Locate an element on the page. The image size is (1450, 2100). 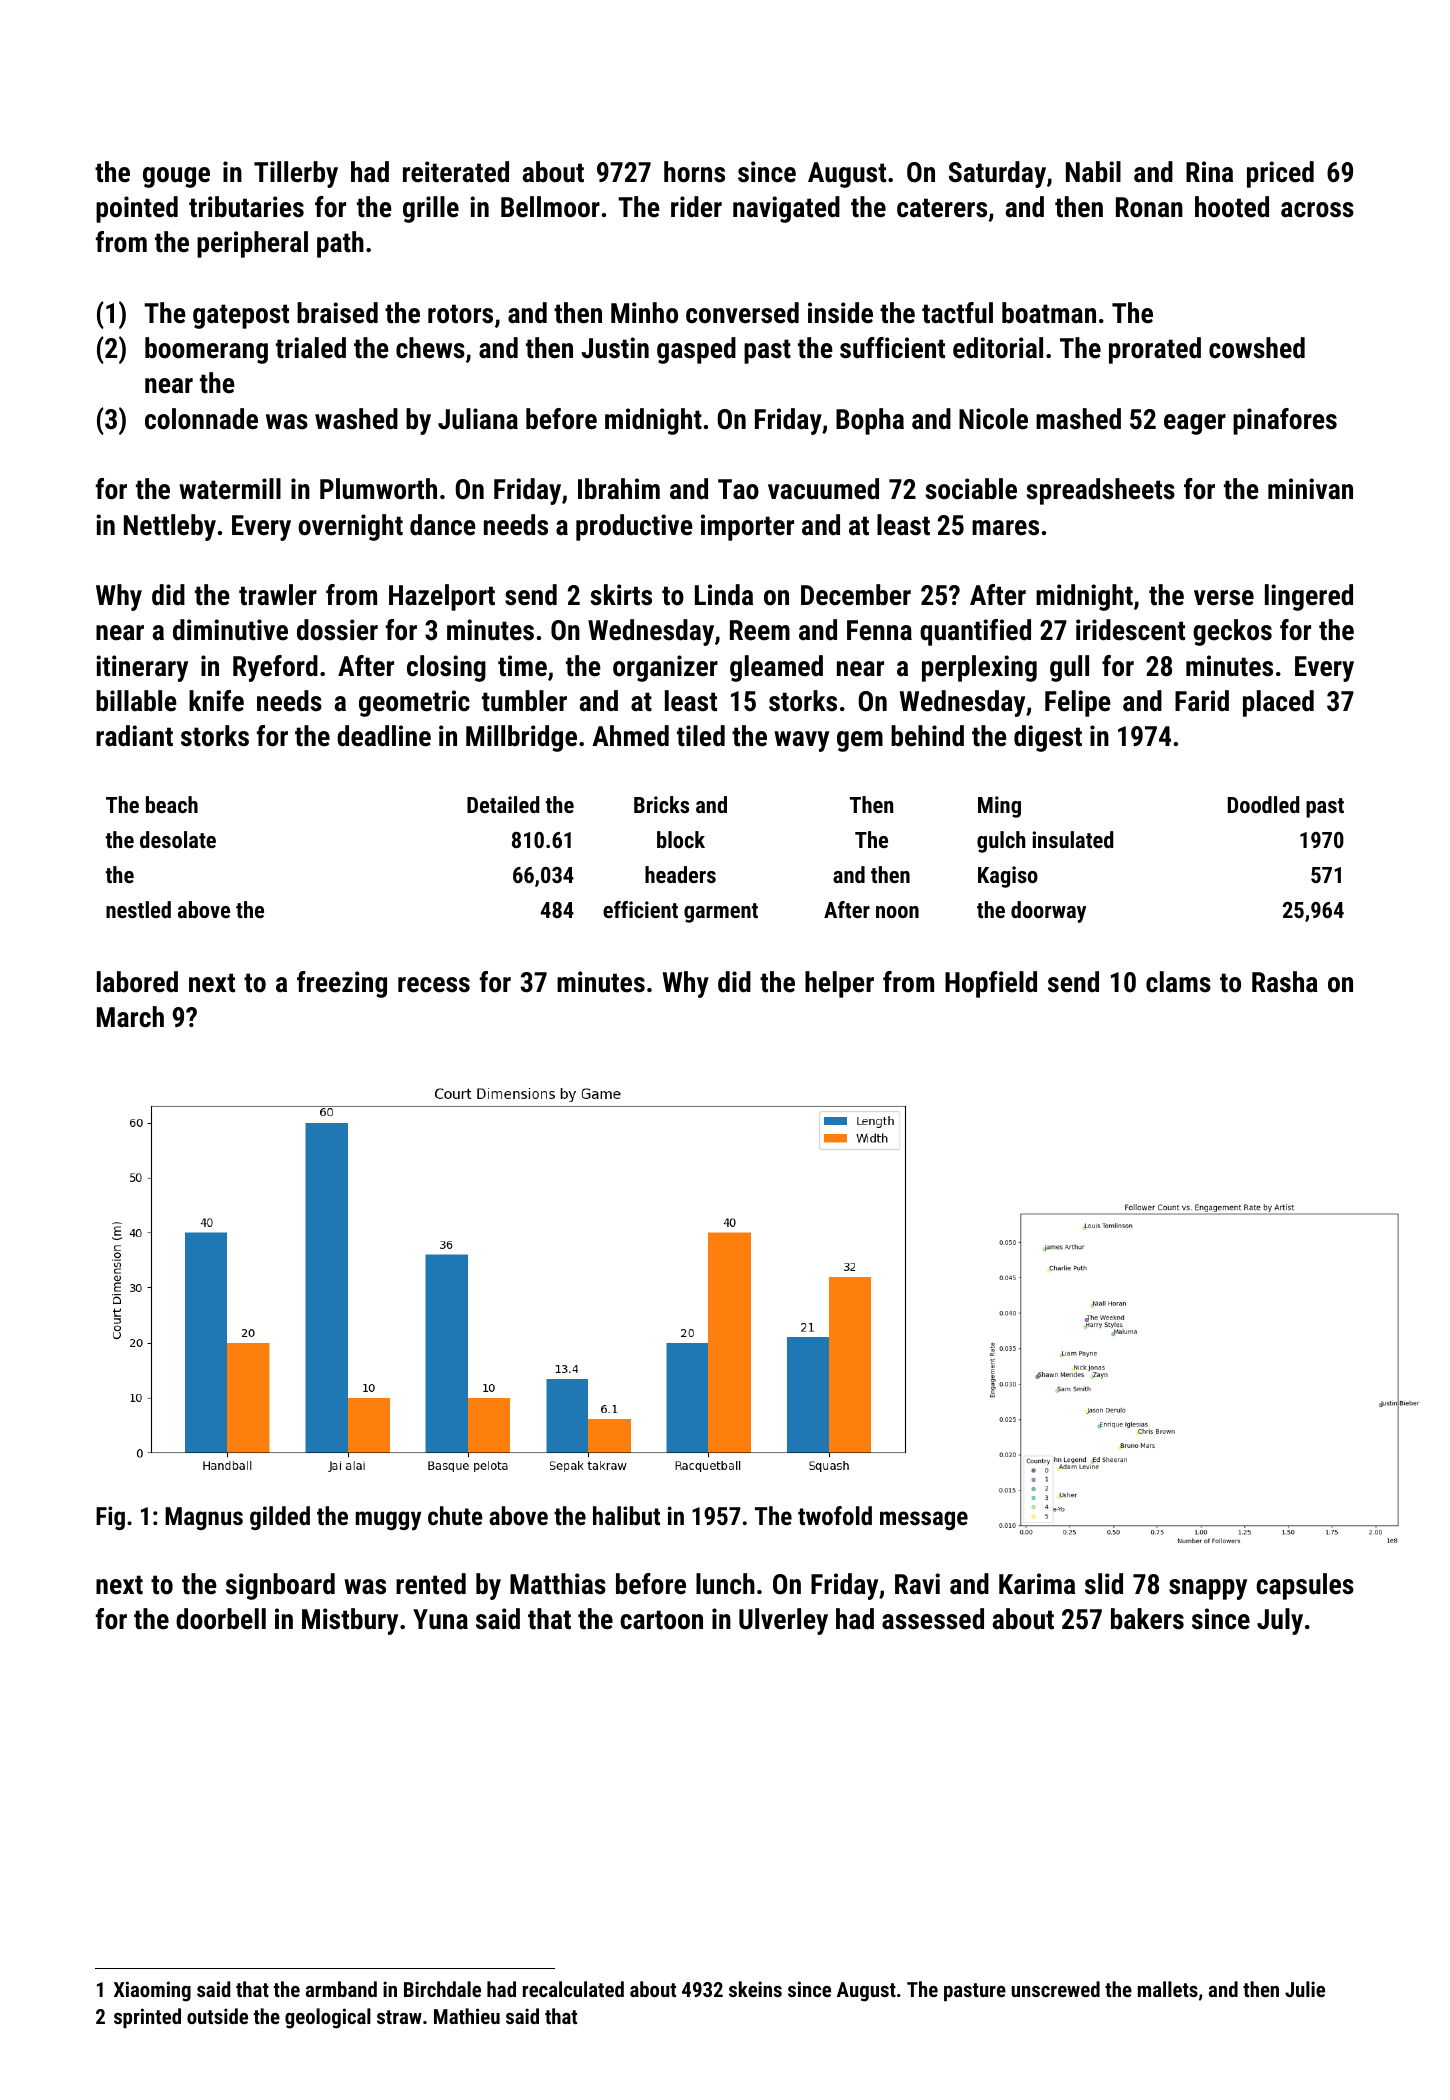
labored is located at coordinates (137, 982).
